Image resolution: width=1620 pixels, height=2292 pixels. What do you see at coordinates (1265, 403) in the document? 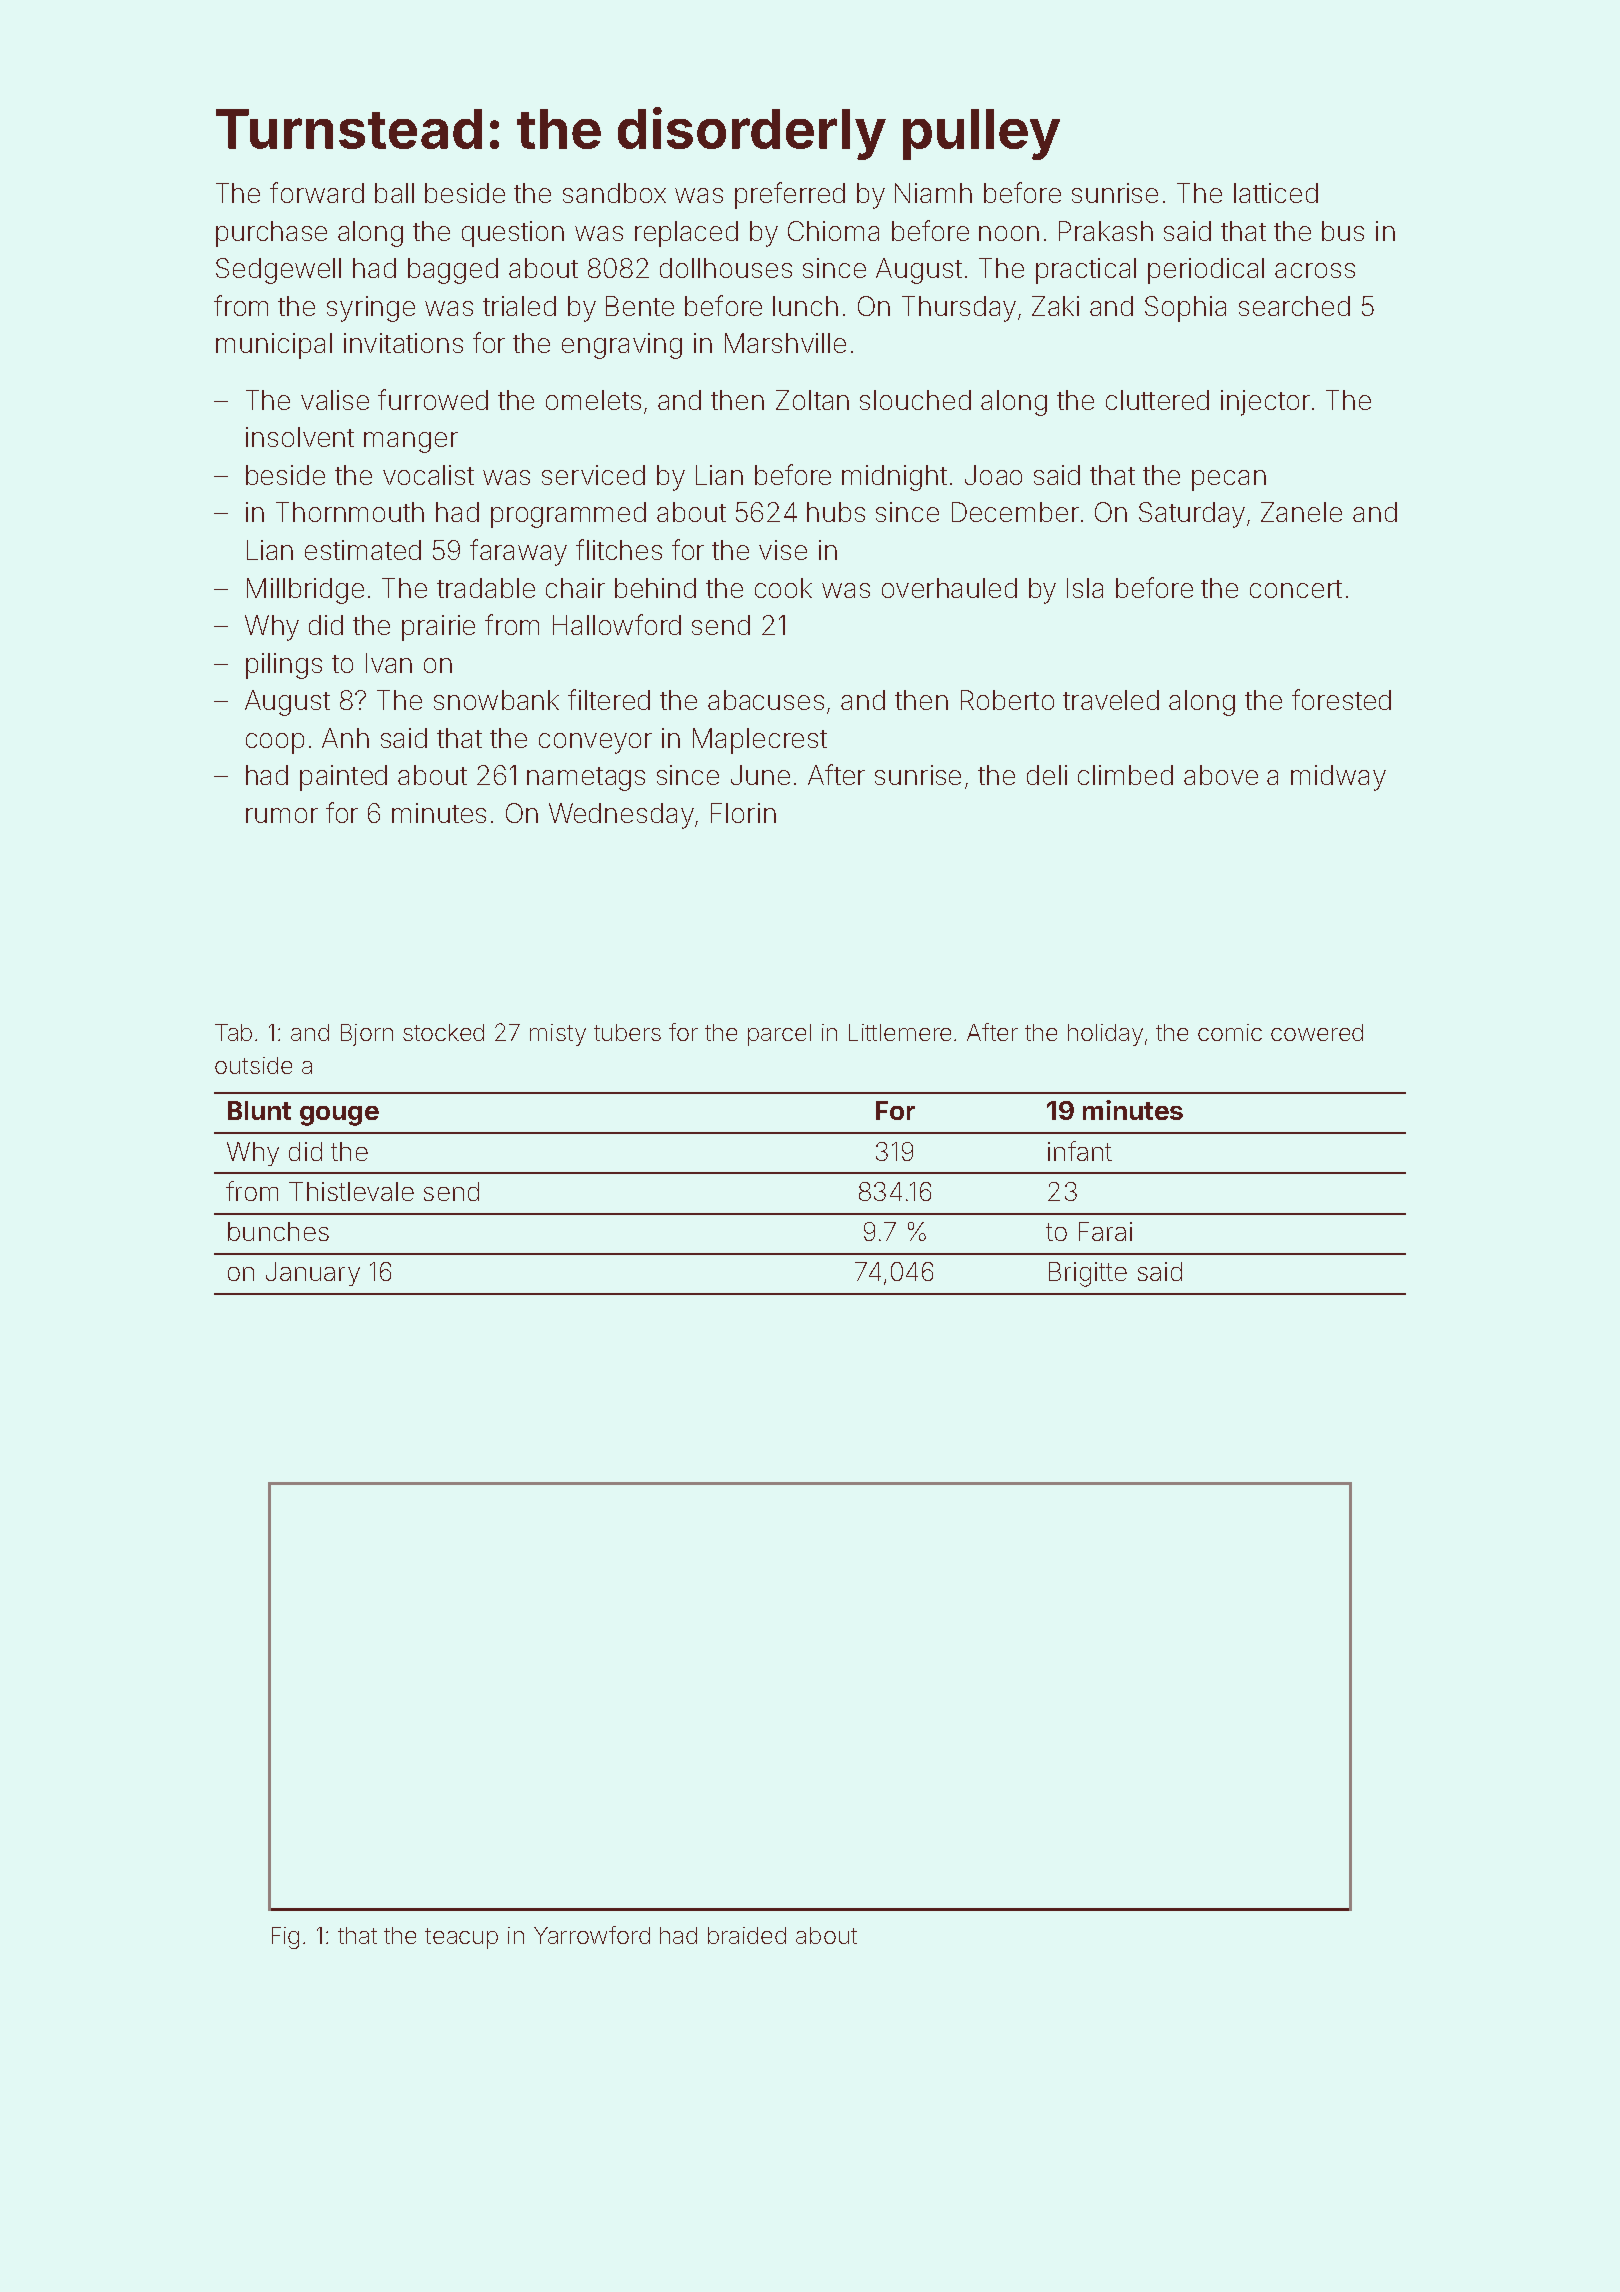
I see `injector` at bounding box center [1265, 403].
